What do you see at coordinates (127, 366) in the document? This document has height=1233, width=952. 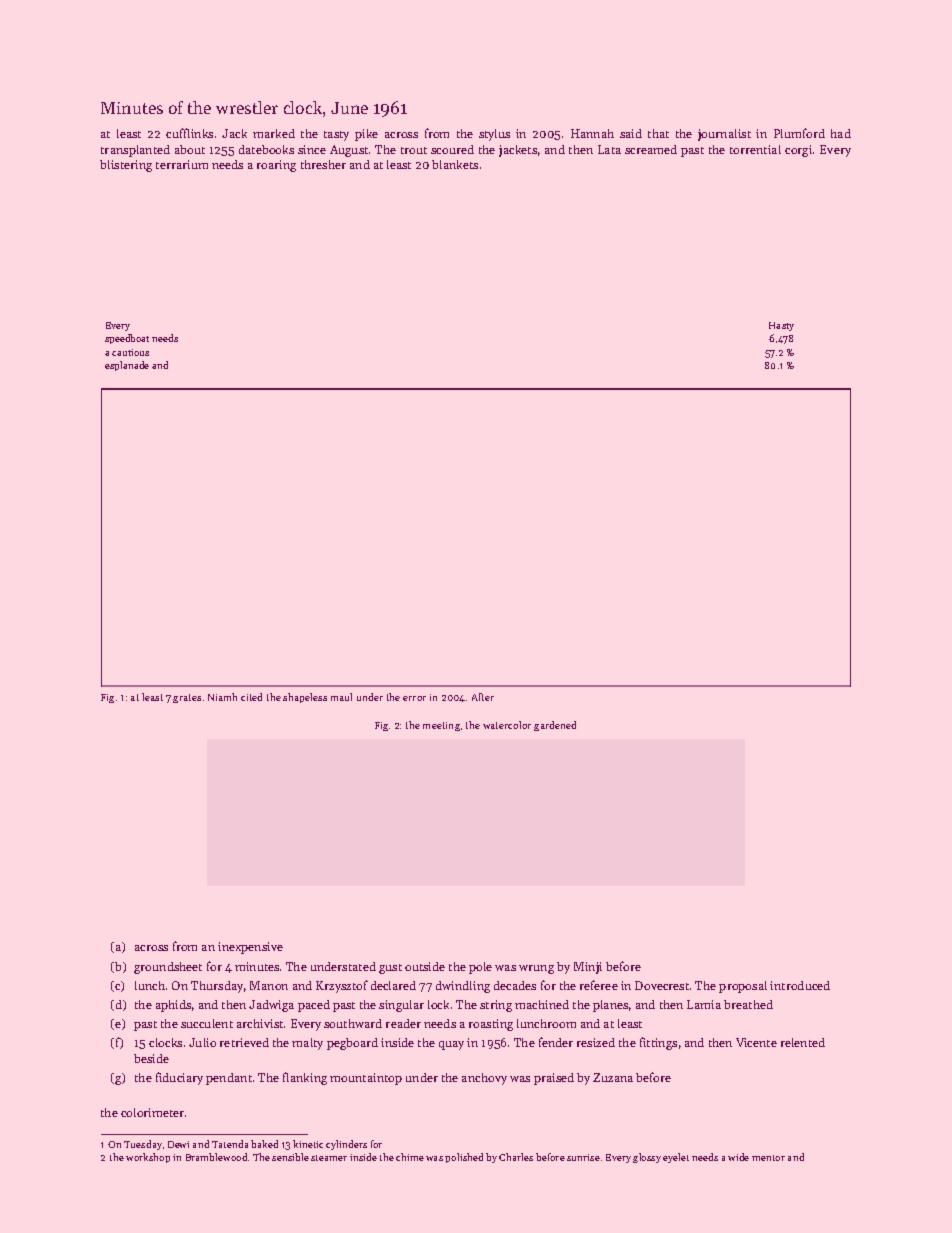 I see `esplanade` at bounding box center [127, 366].
